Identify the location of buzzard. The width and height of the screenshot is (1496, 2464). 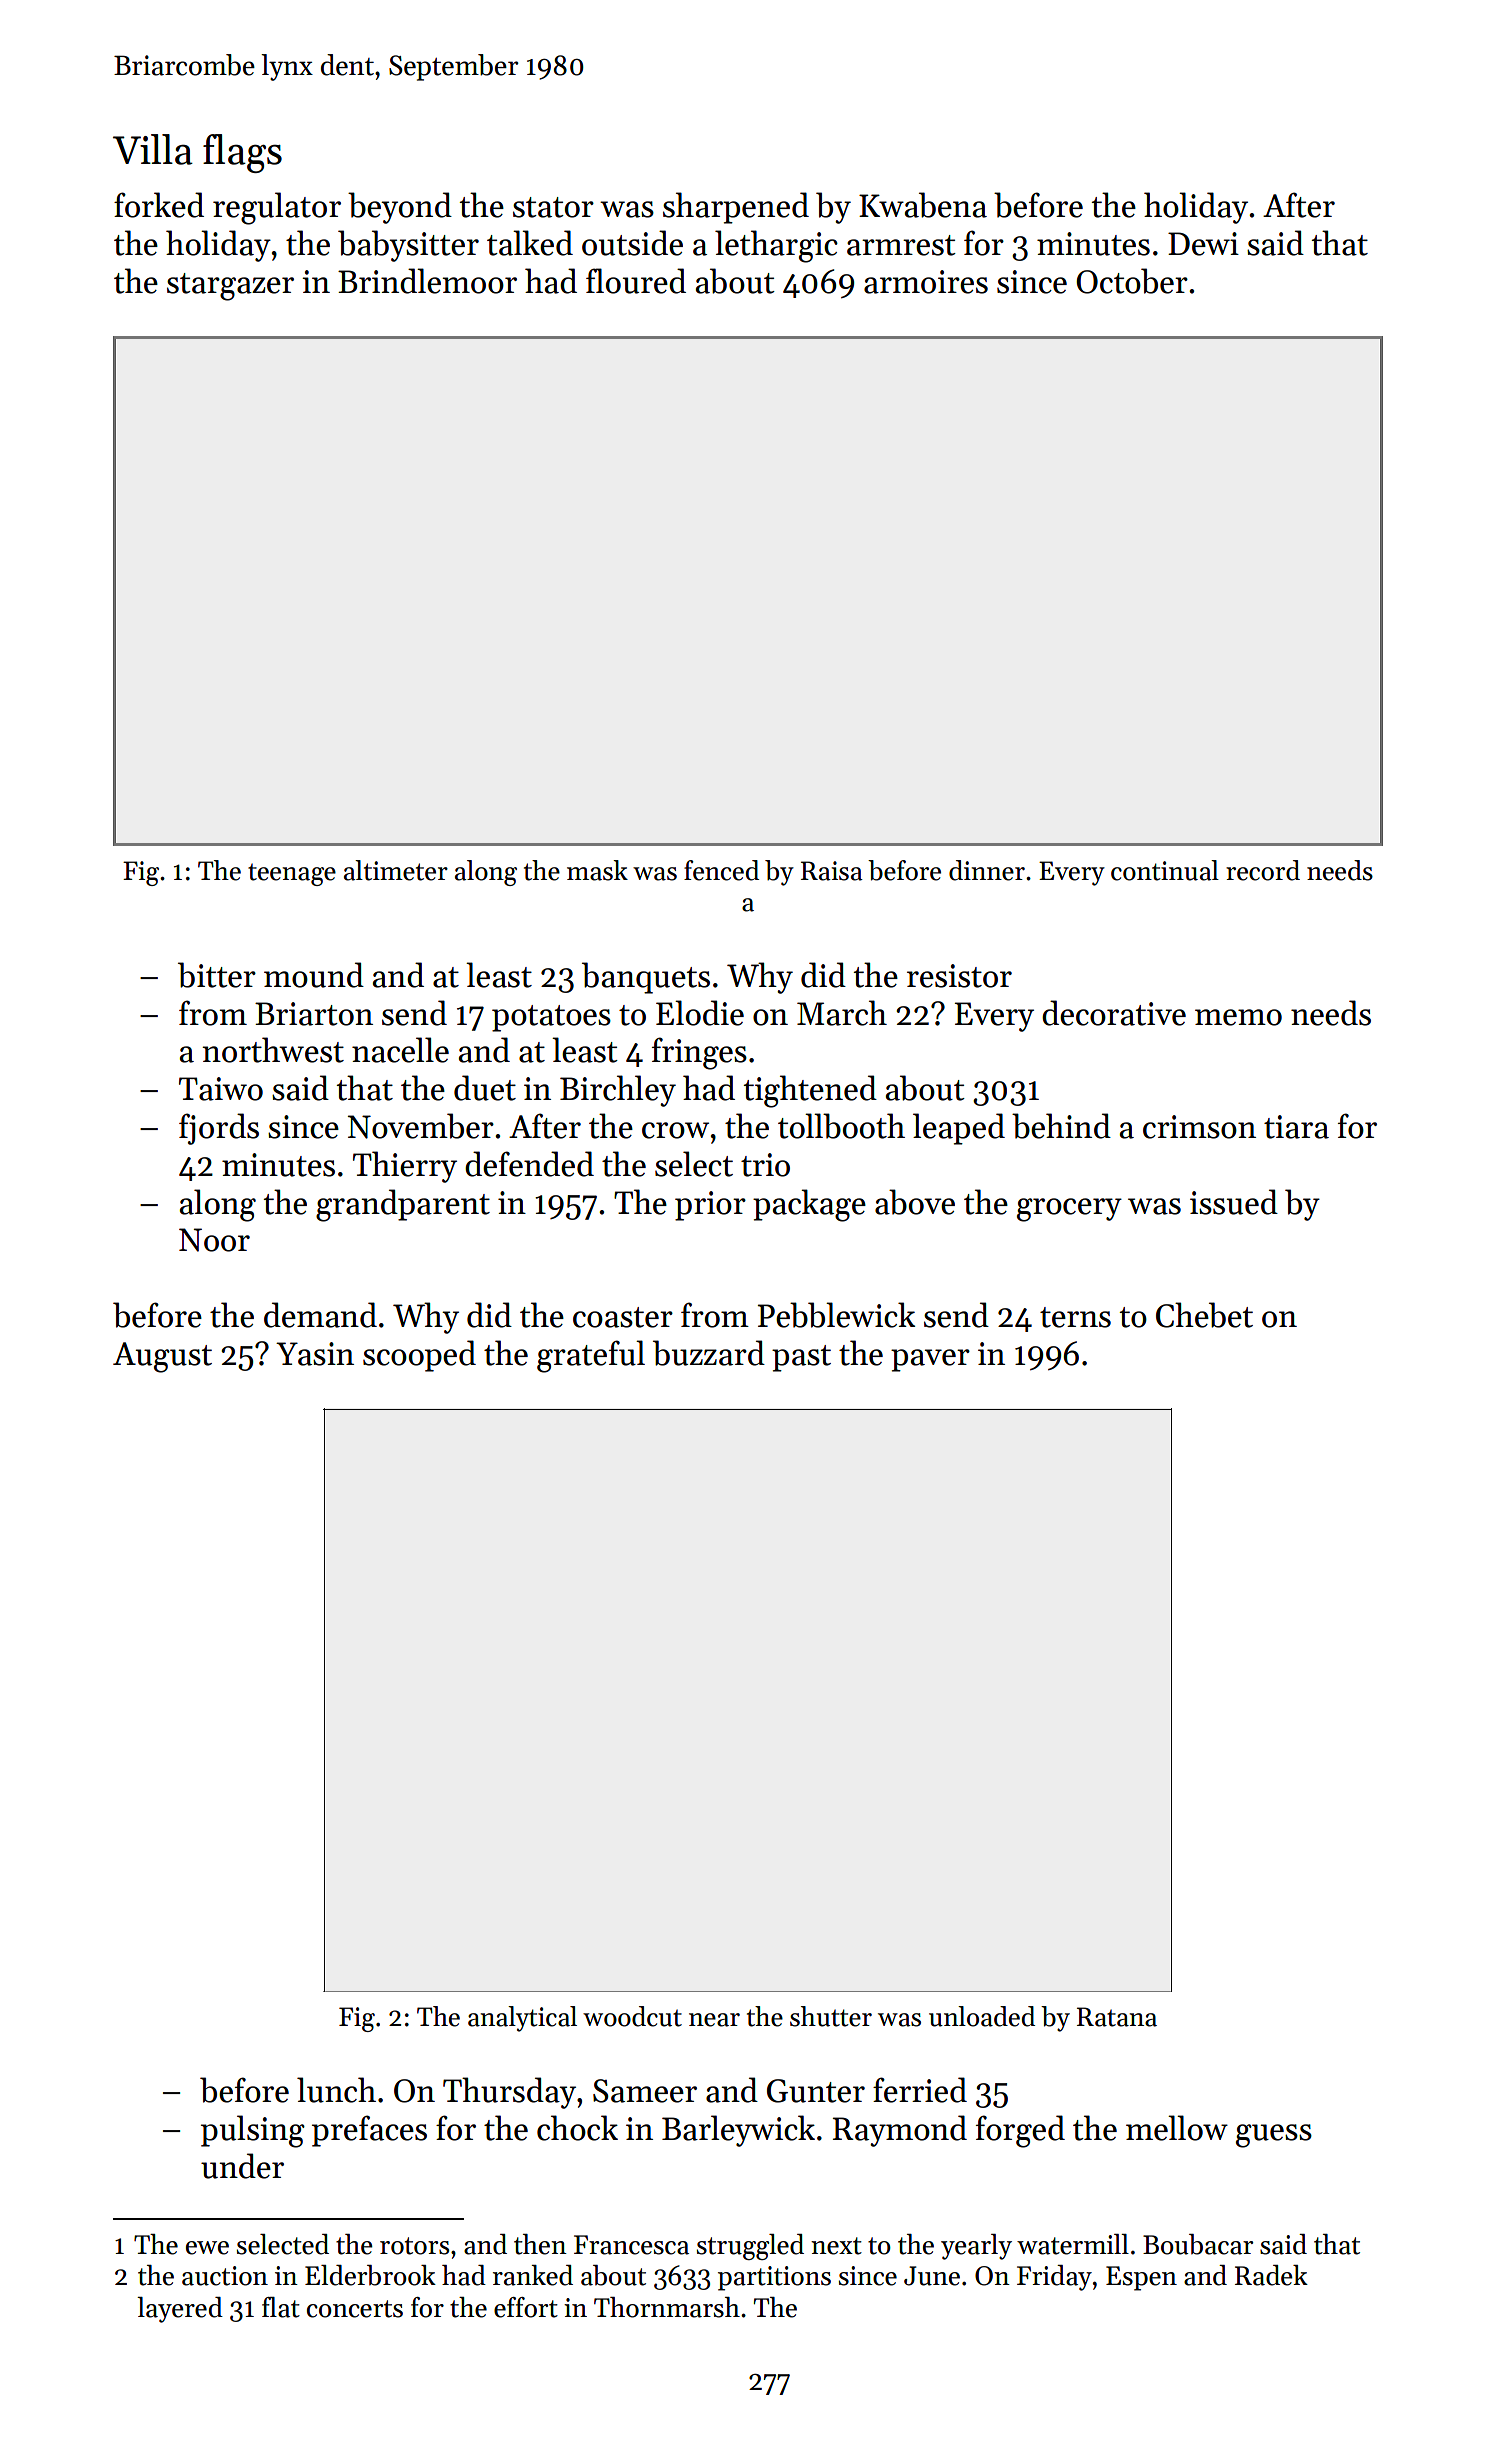
(709, 1353).
